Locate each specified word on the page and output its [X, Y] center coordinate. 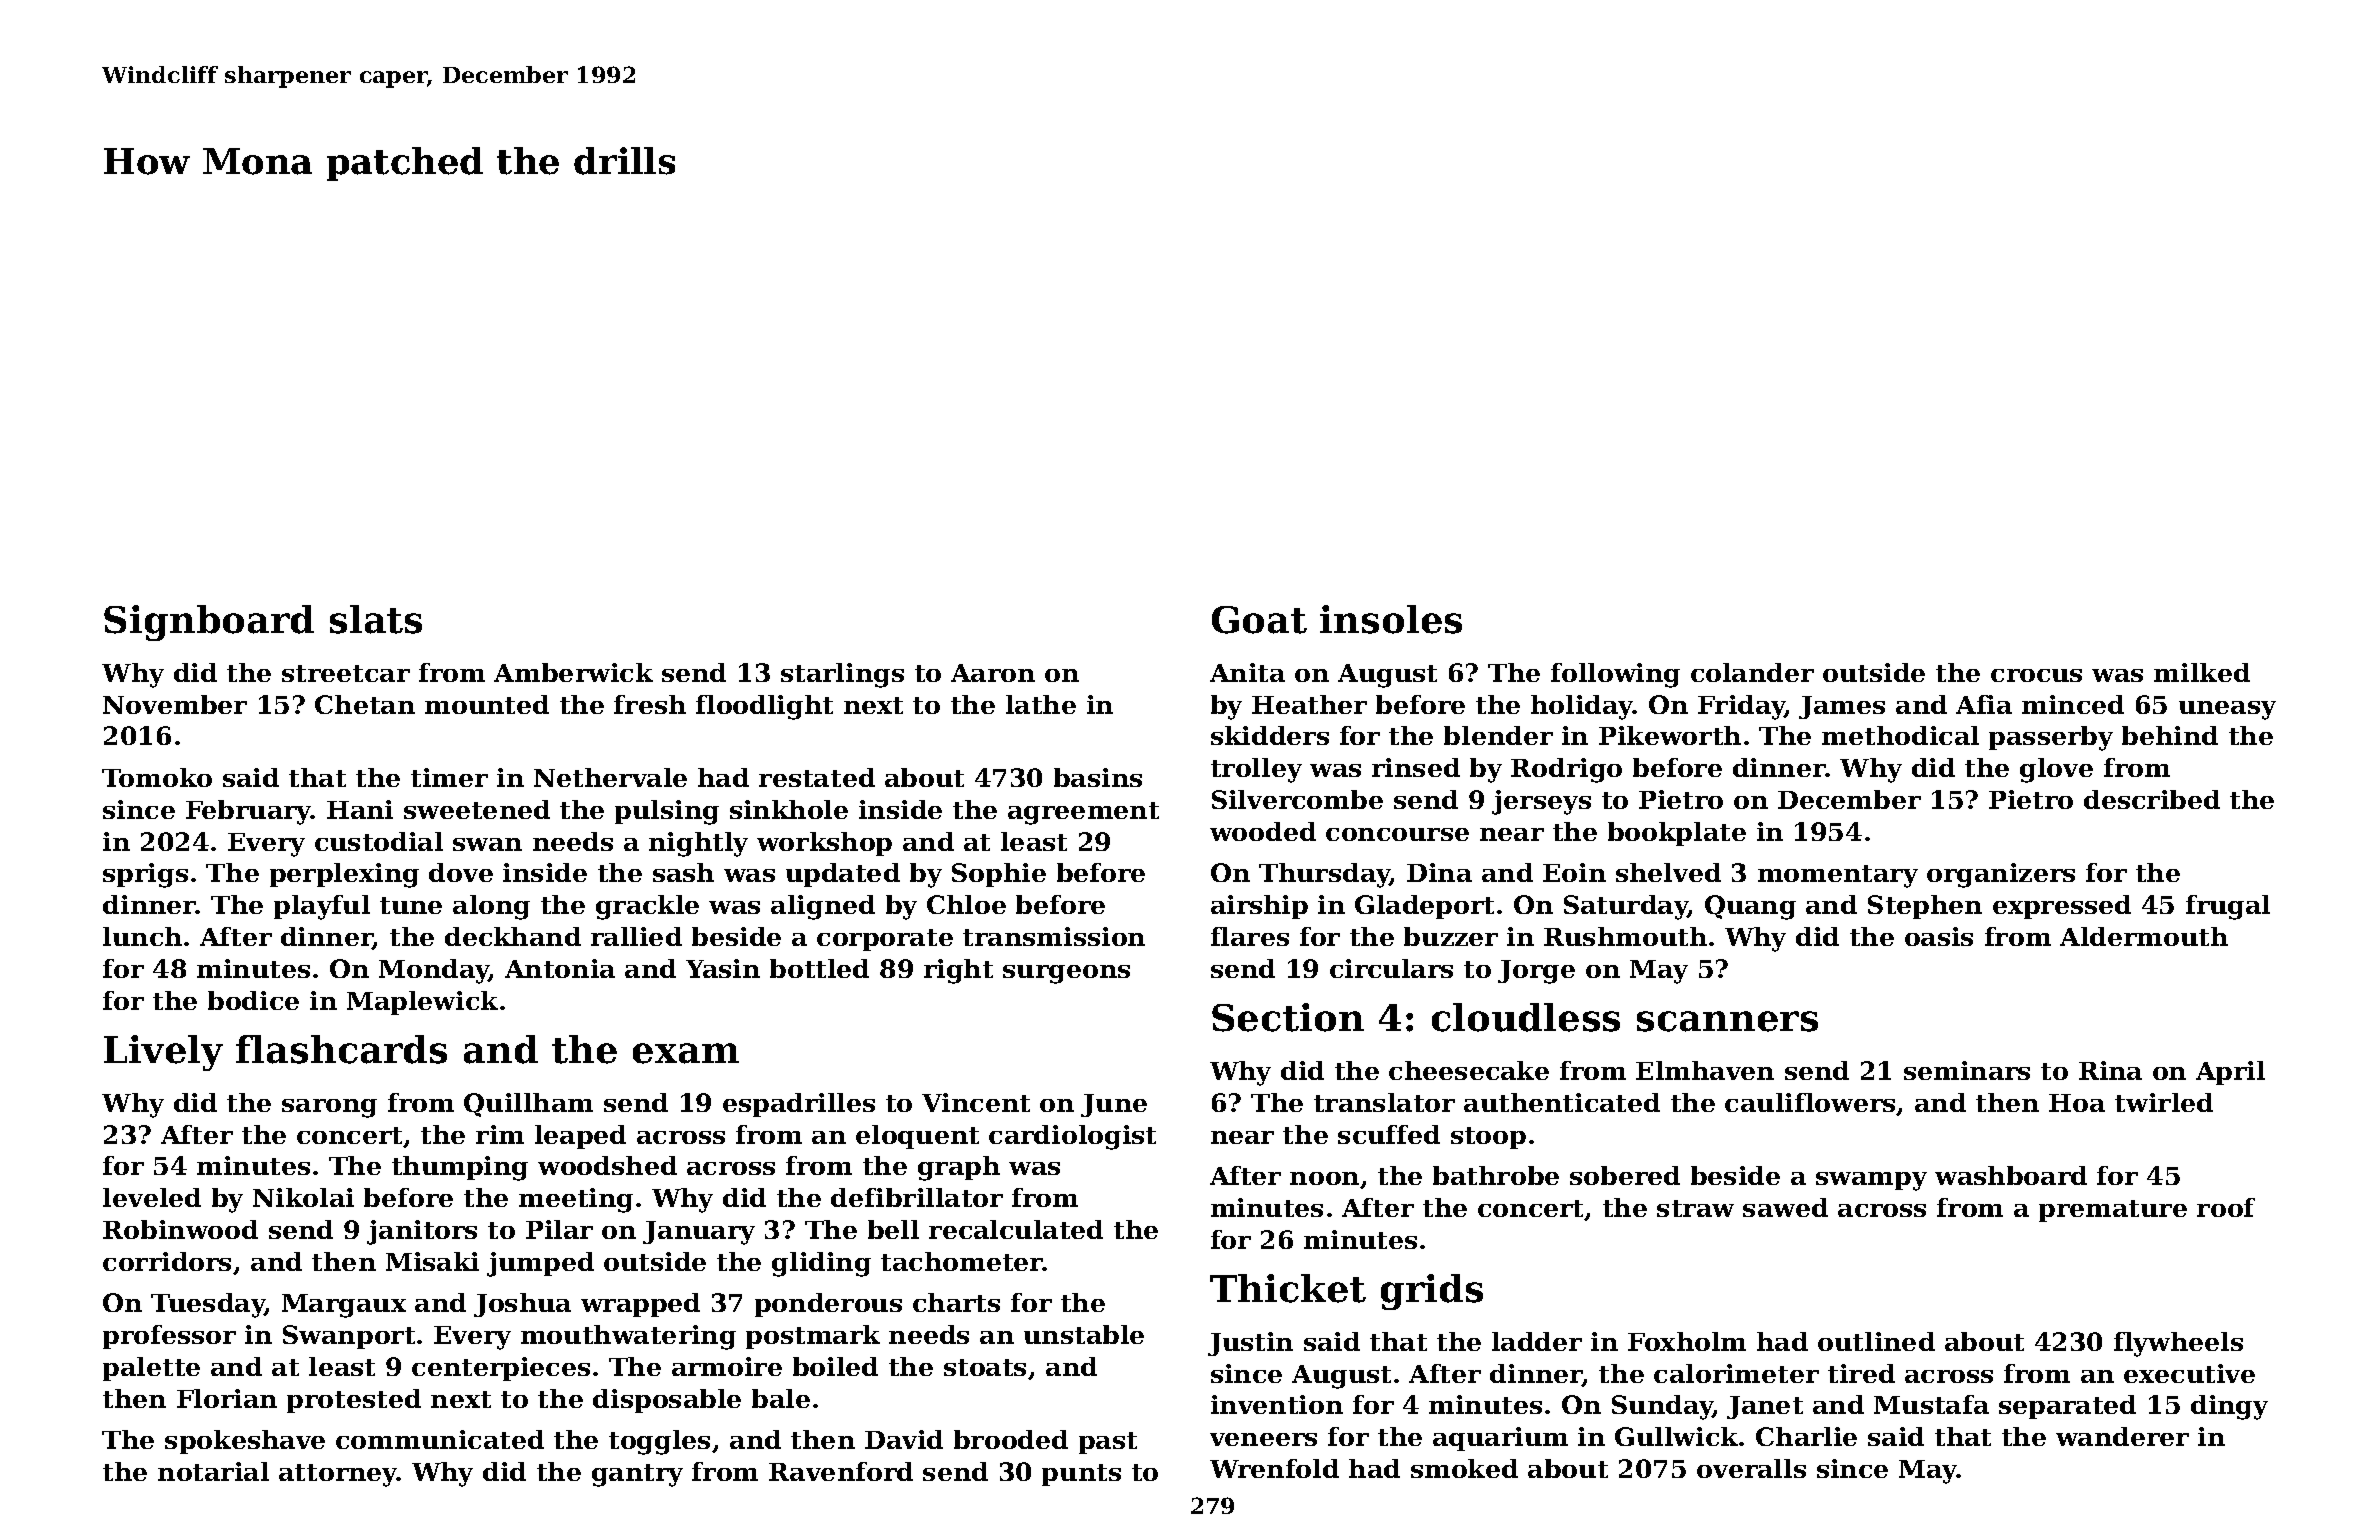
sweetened [477, 809]
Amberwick [573, 672]
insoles [1391, 619]
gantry [637, 1475]
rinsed [1416, 767]
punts [1081, 1475]
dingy [2229, 1407]
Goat [1259, 620]
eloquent [917, 1137]
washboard [2011, 1175]
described [2152, 799]
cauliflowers [1811, 1104]
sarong [329, 1108]
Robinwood [180, 1229]
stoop [1488, 1138]
